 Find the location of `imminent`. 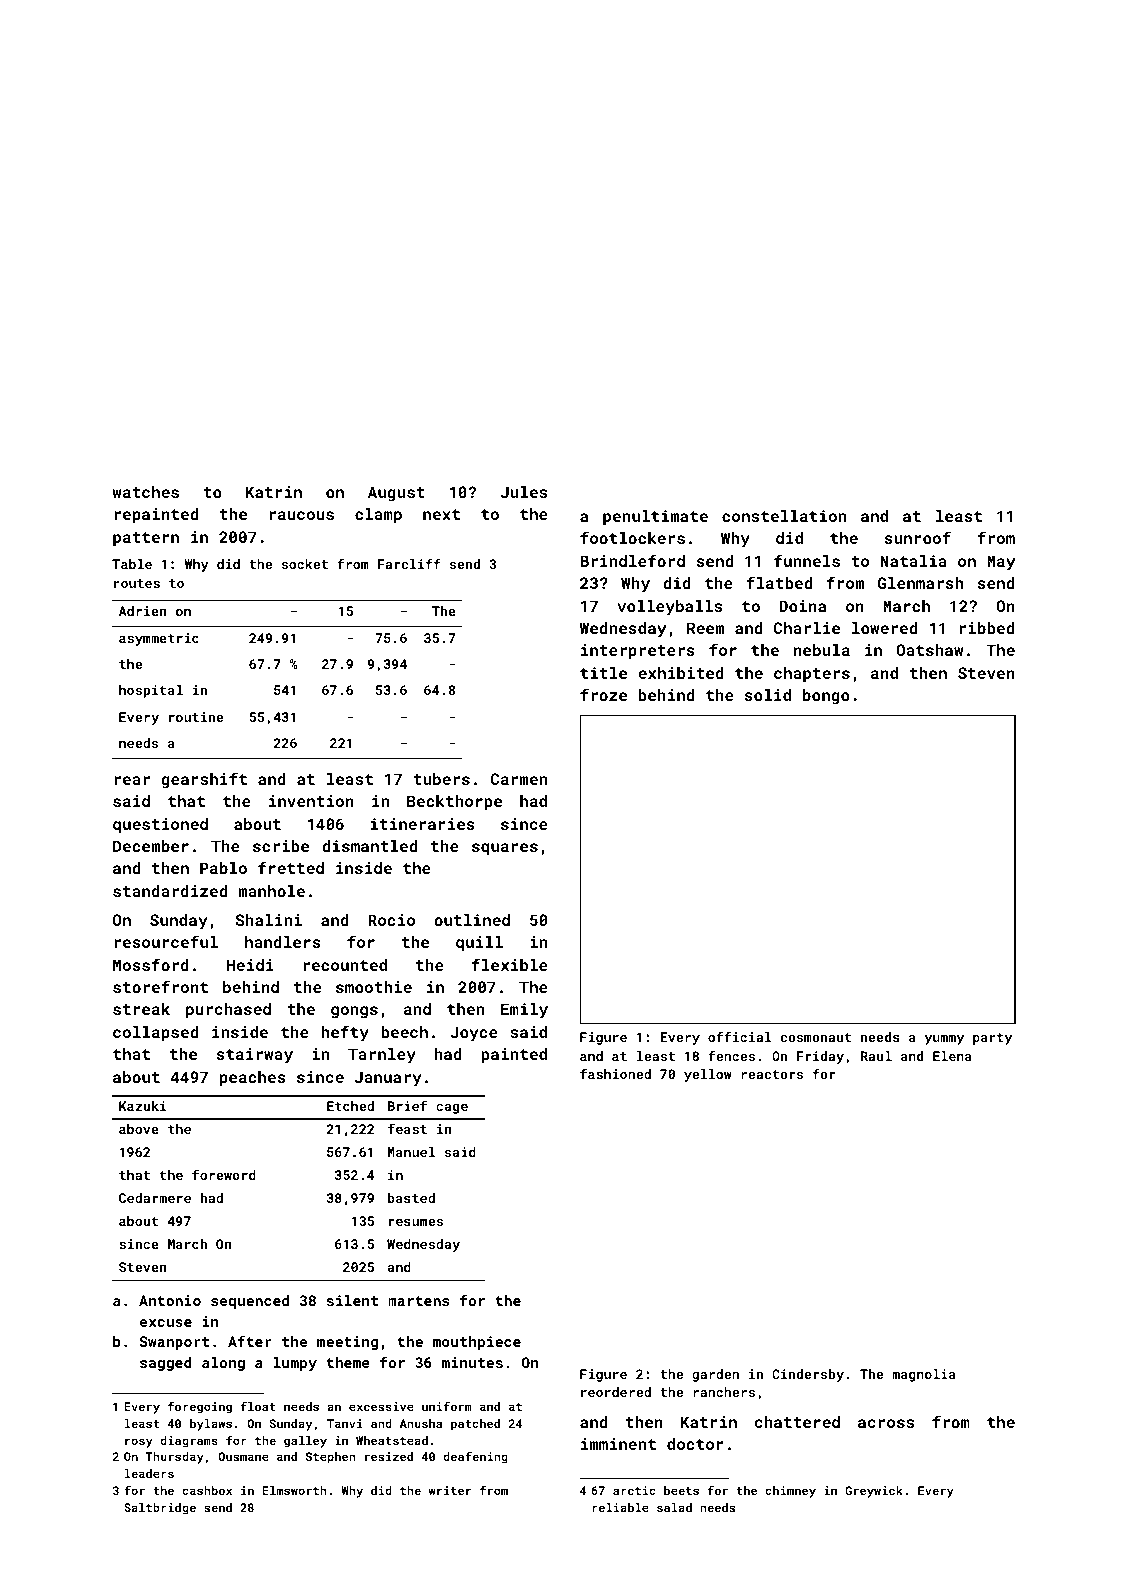

imminent is located at coordinates (618, 1444).
